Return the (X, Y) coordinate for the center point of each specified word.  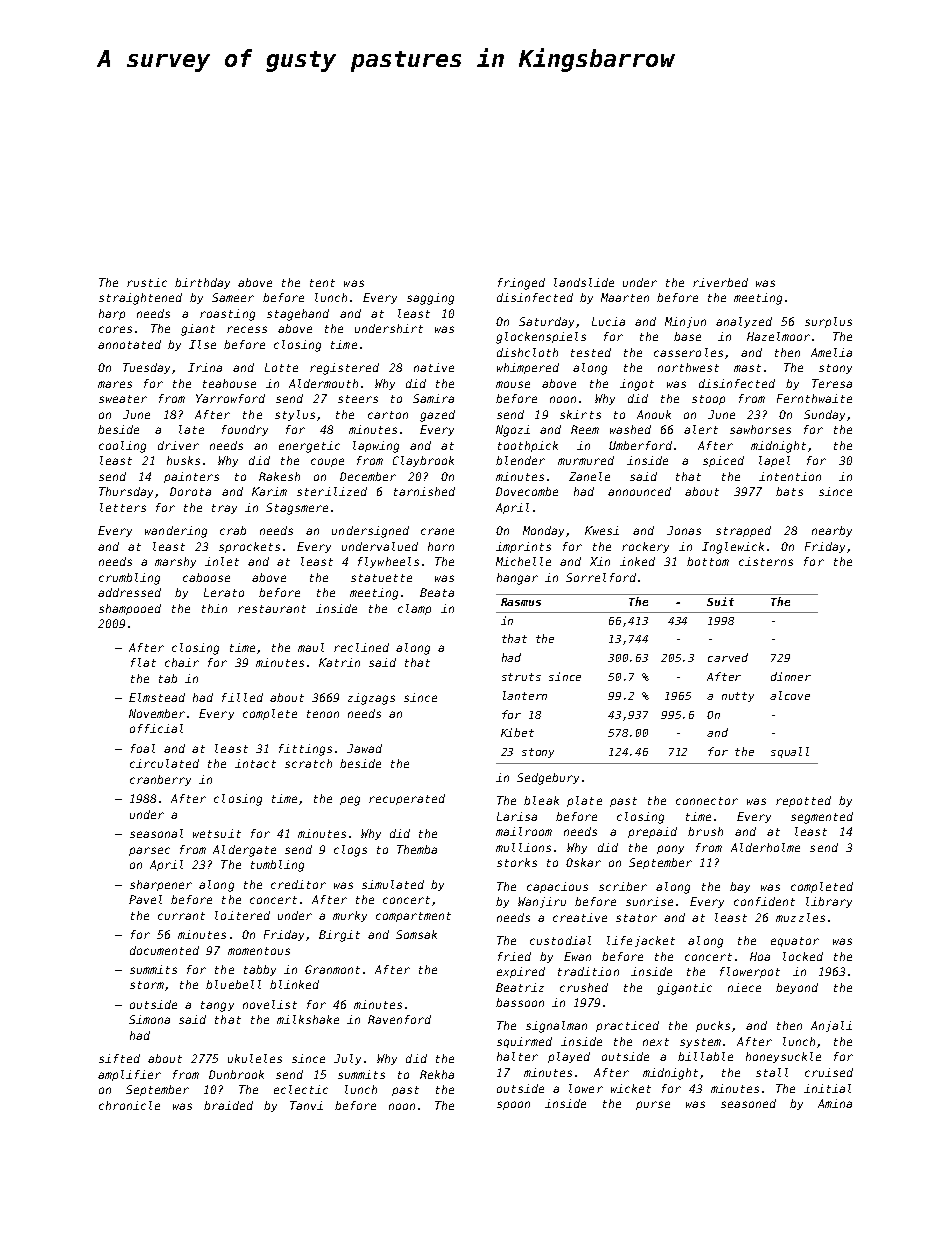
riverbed (720, 282)
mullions (523, 847)
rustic (147, 282)
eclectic (301, 1089)
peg (350, 801)
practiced (627, 1026)
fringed (521, 284)
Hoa (760, 956)
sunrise (649, 901)
